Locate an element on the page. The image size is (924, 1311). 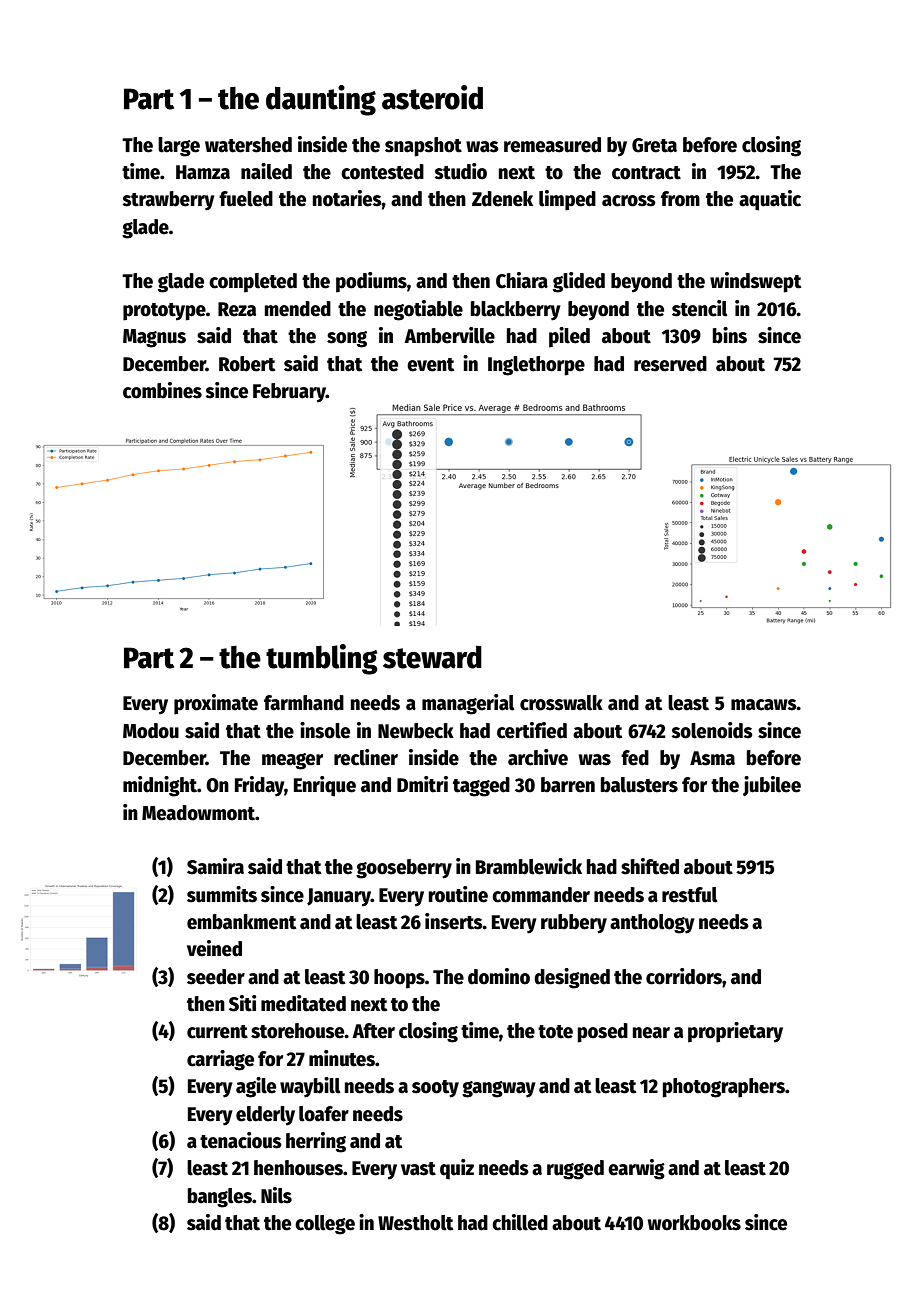
certified is located at coordinates (532, 730).
